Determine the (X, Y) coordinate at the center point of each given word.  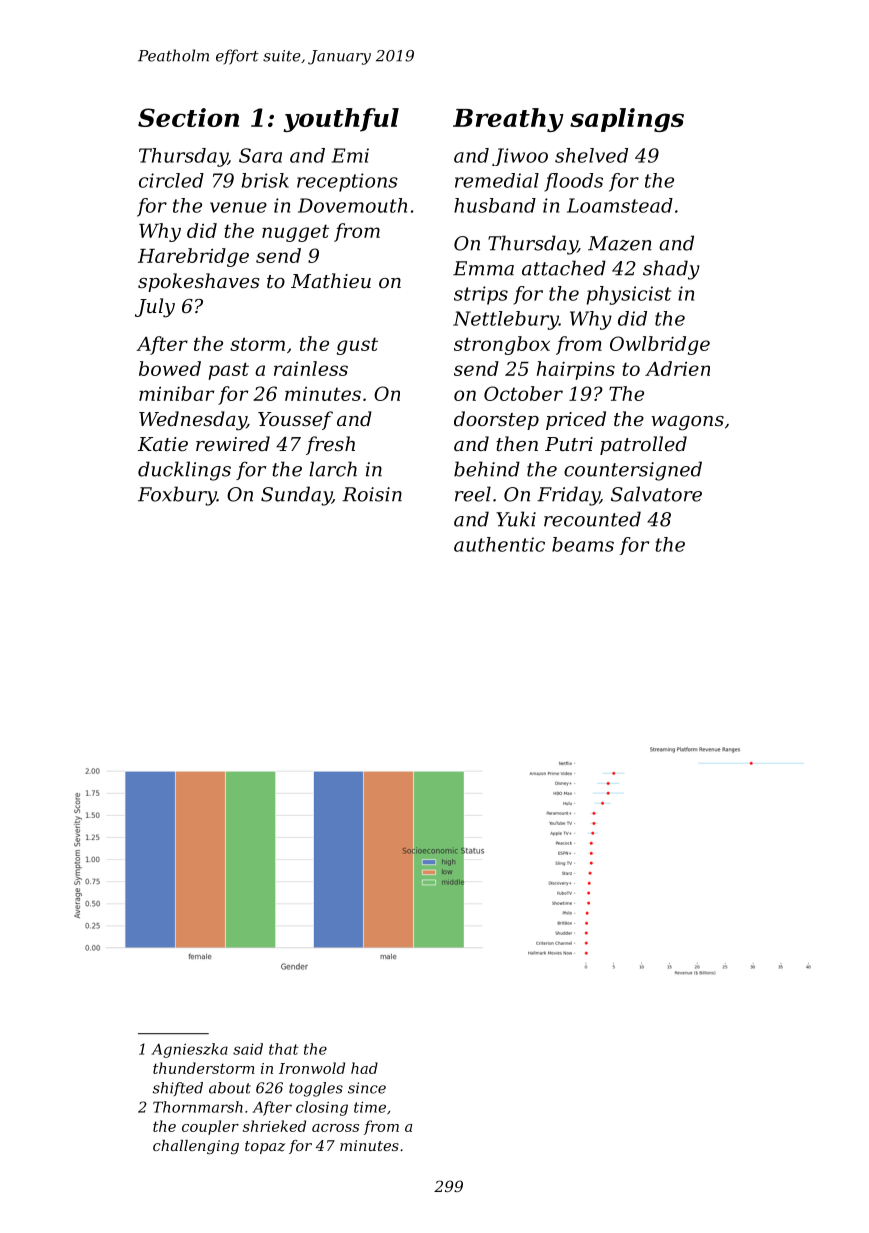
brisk (265, 180)
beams (583, 544)
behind (487, 469)
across (335, 1128)
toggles (316, 1089)
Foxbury (177, 496)
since (367, 1088)
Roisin (372, 494)
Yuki (516, 519)
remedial (497, 180)
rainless (311, 368)
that (283, 1049)
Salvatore (656, 494)
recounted (592, 519)
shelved (591, 155)
